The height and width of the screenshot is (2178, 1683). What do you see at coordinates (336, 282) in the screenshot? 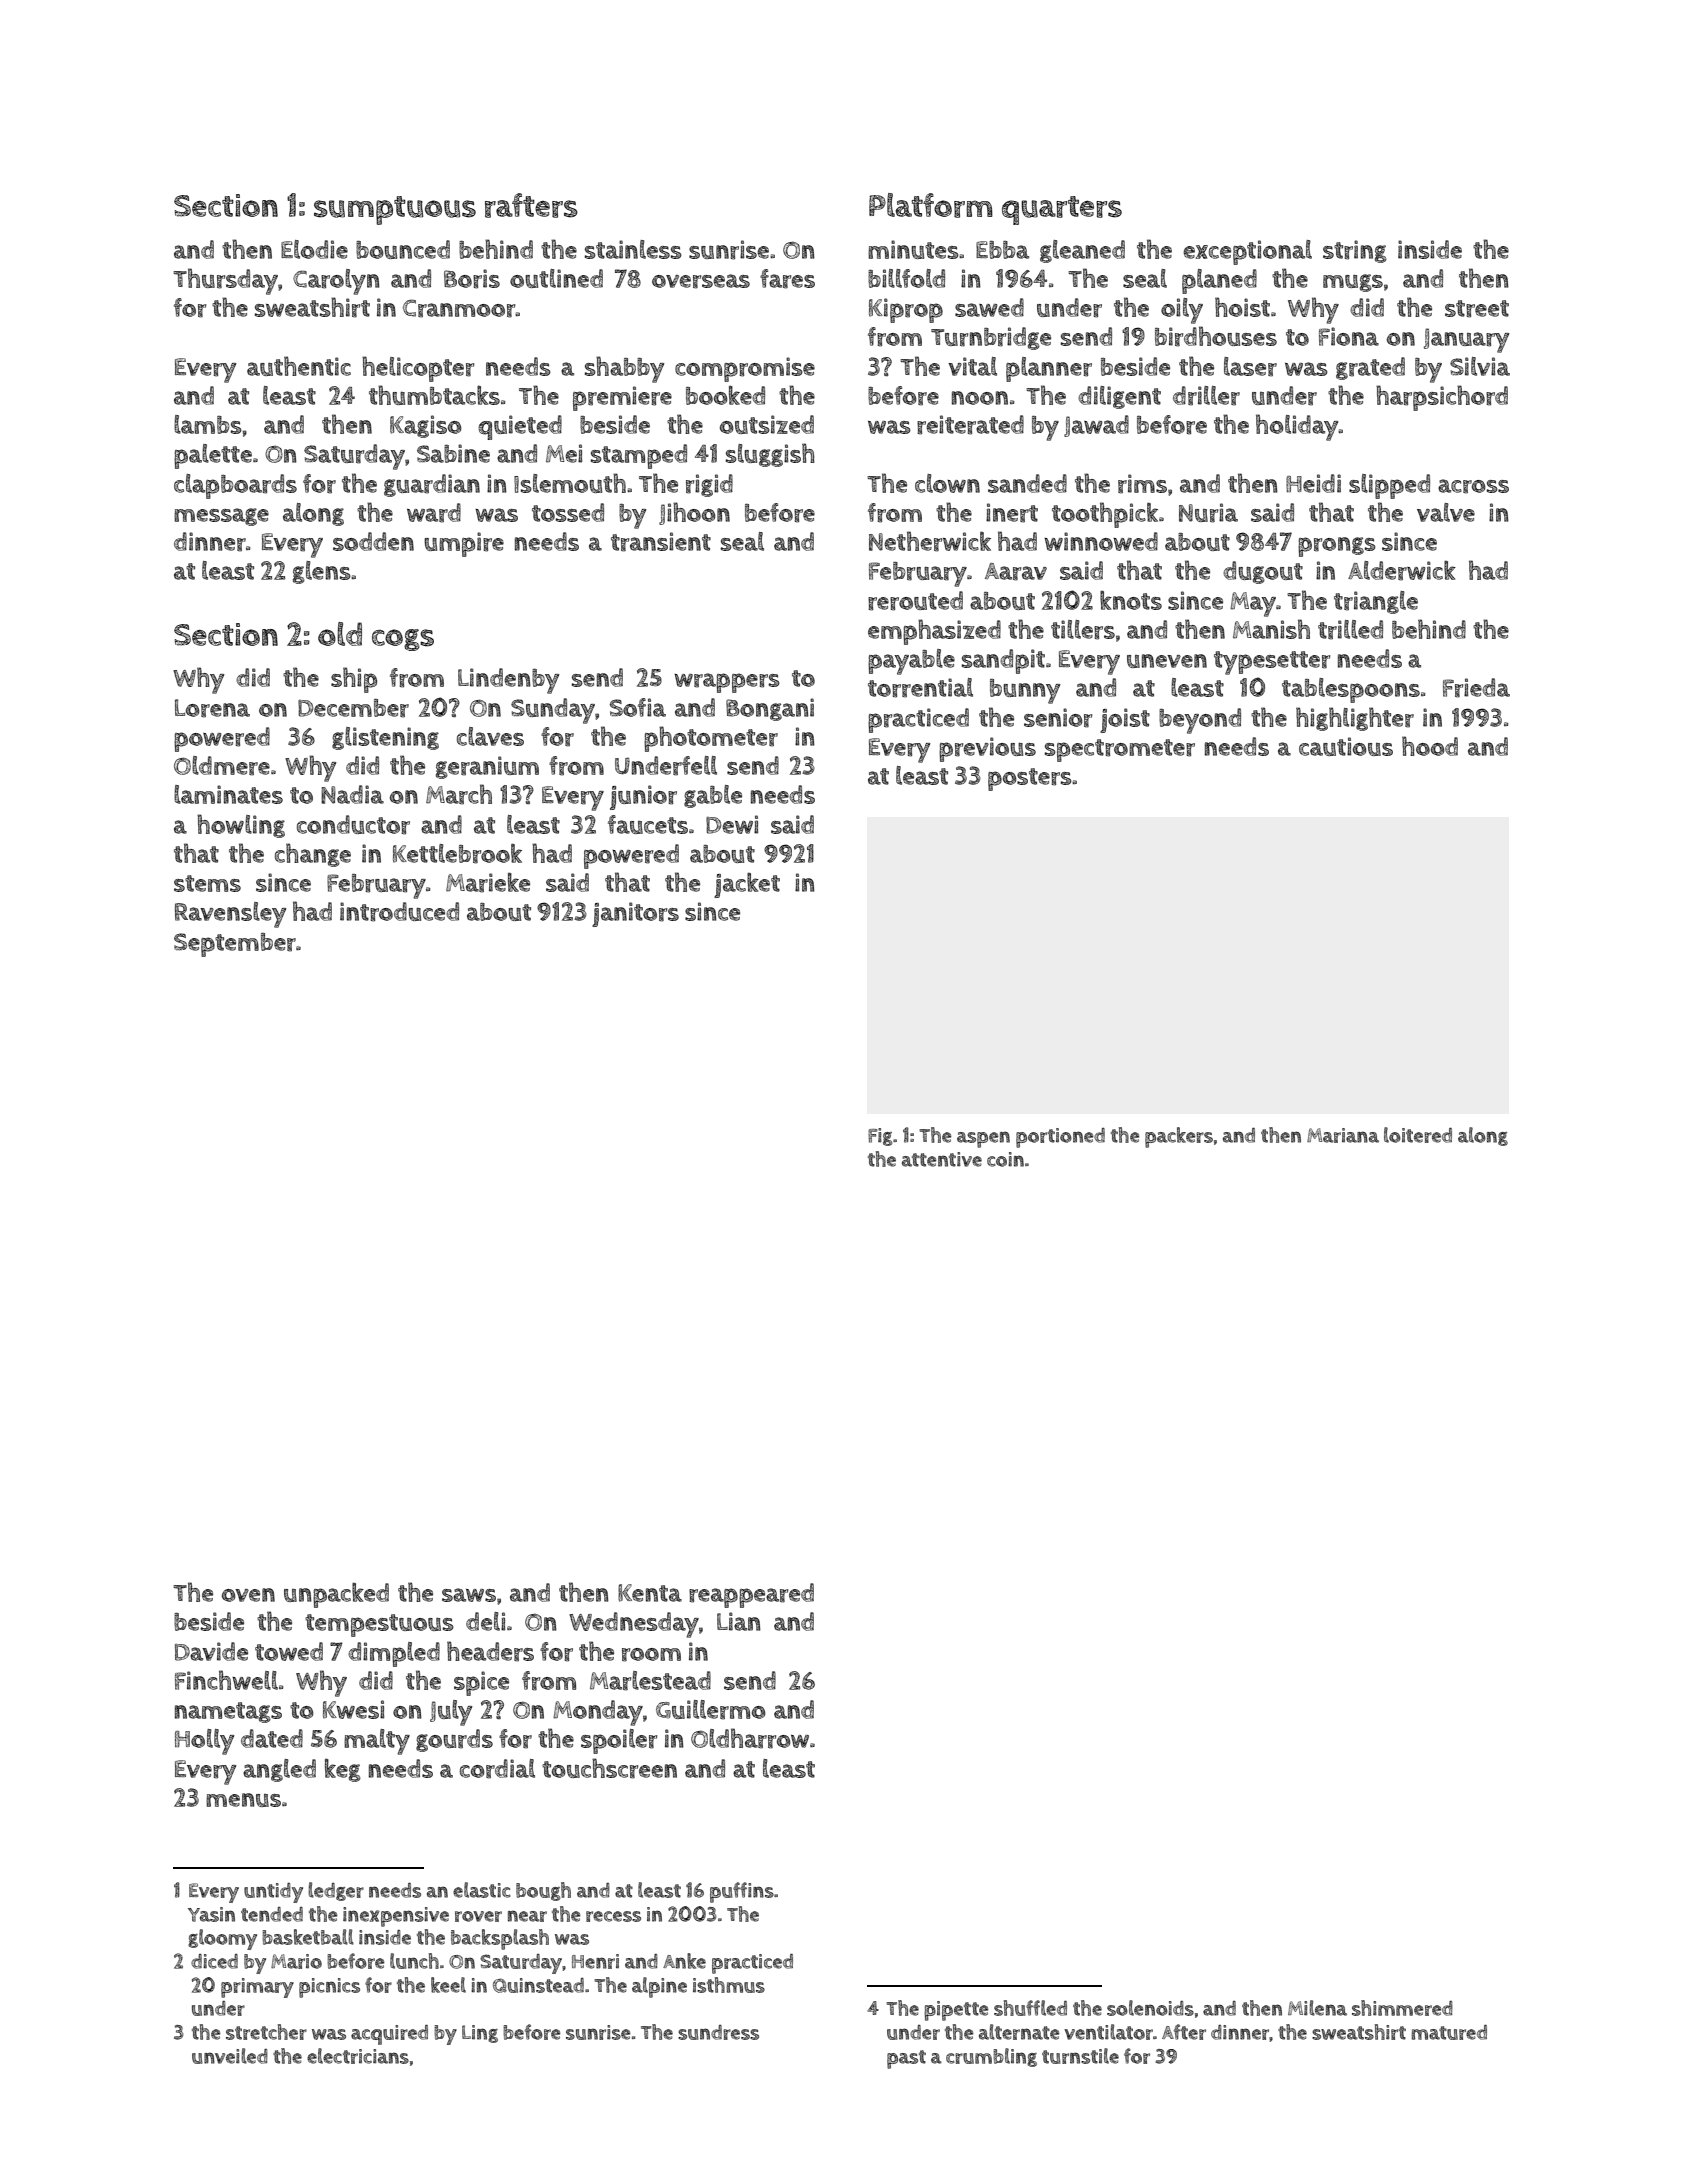
I see `Carolyn` at bounding box center [336, 282].
